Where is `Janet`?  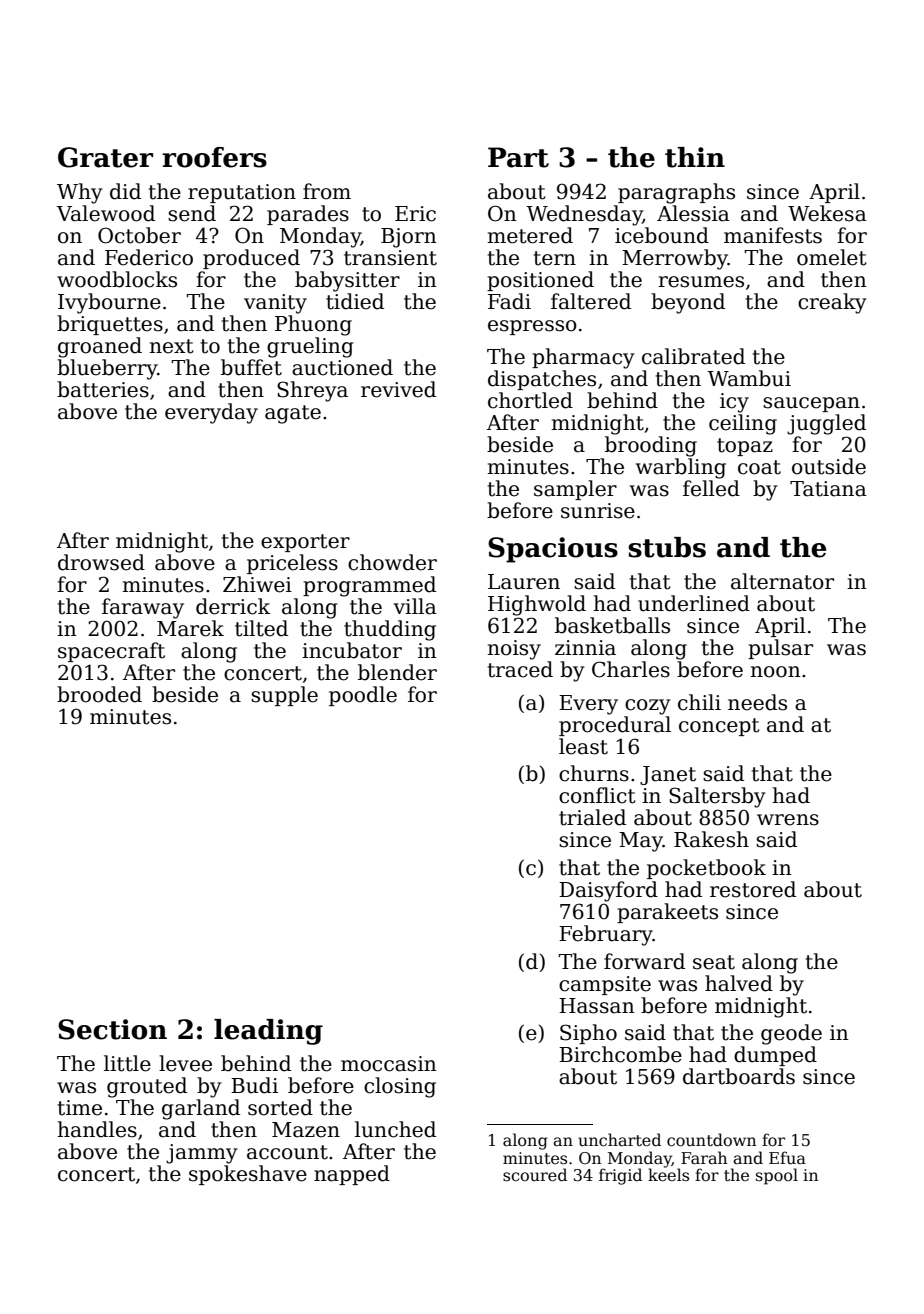 Janet is located at coordinates (668, 775).
